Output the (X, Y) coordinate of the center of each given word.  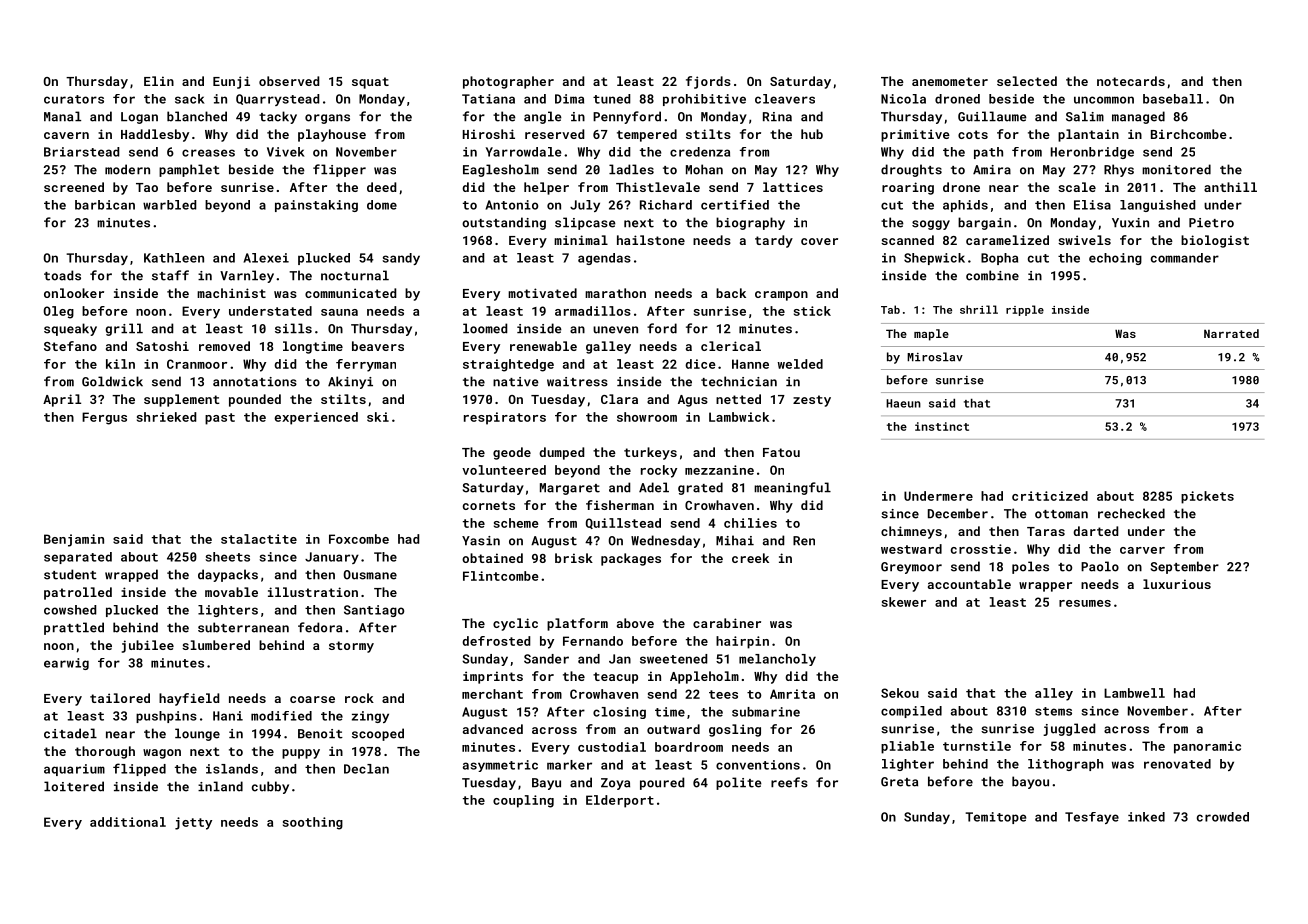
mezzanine (719, 470)
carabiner (727, 623)
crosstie (981, 549)
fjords (708, 82)
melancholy (777, 660)
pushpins (166, 717)
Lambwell (1134, 693)
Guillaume (992, 116)
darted (1095, 531)
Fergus (104, 418)
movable (231, 592)
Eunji (231, 82)
